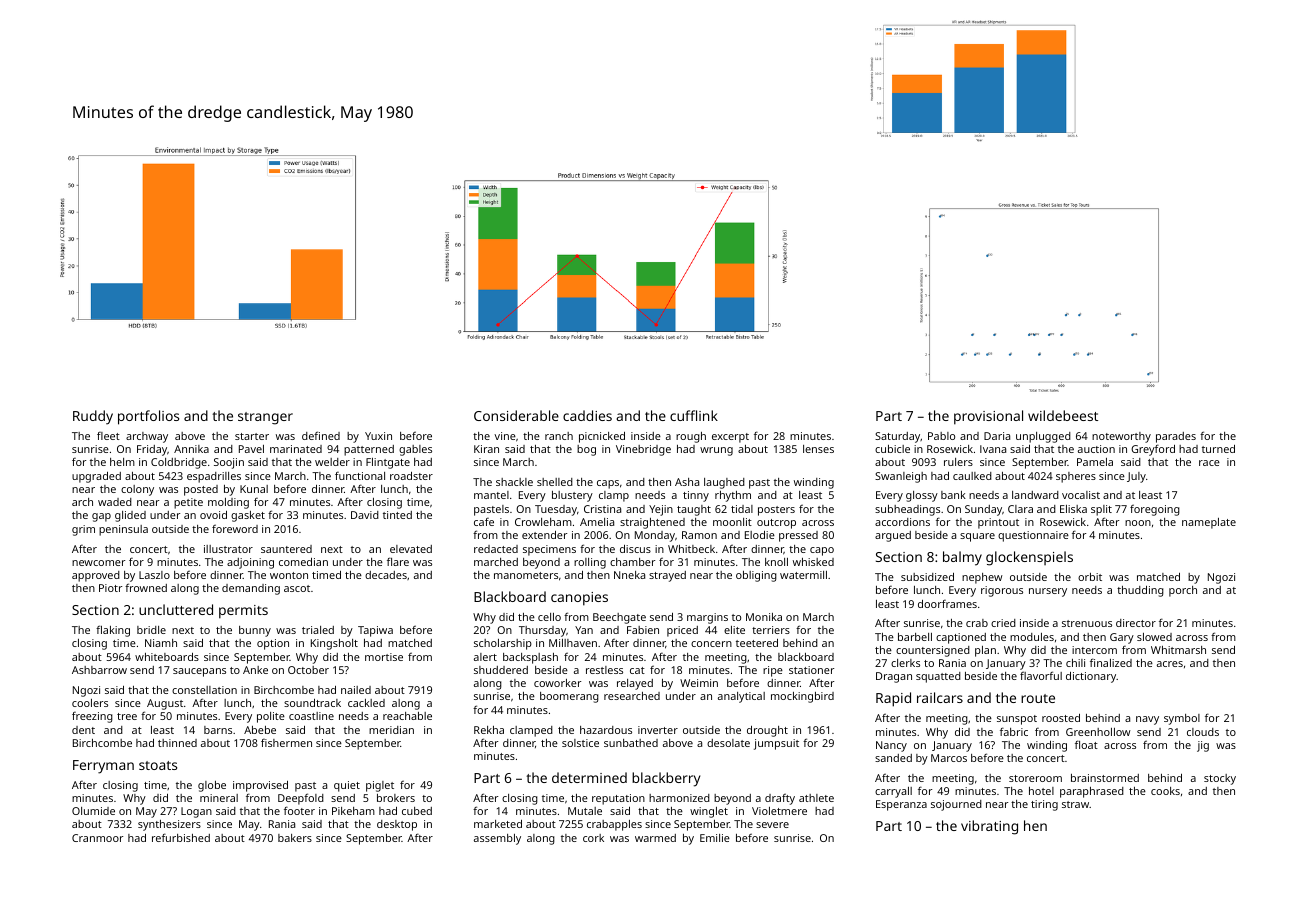  Describe the element at coordinates (1063, 415) in the document. I see `wildebeest` at that location.
